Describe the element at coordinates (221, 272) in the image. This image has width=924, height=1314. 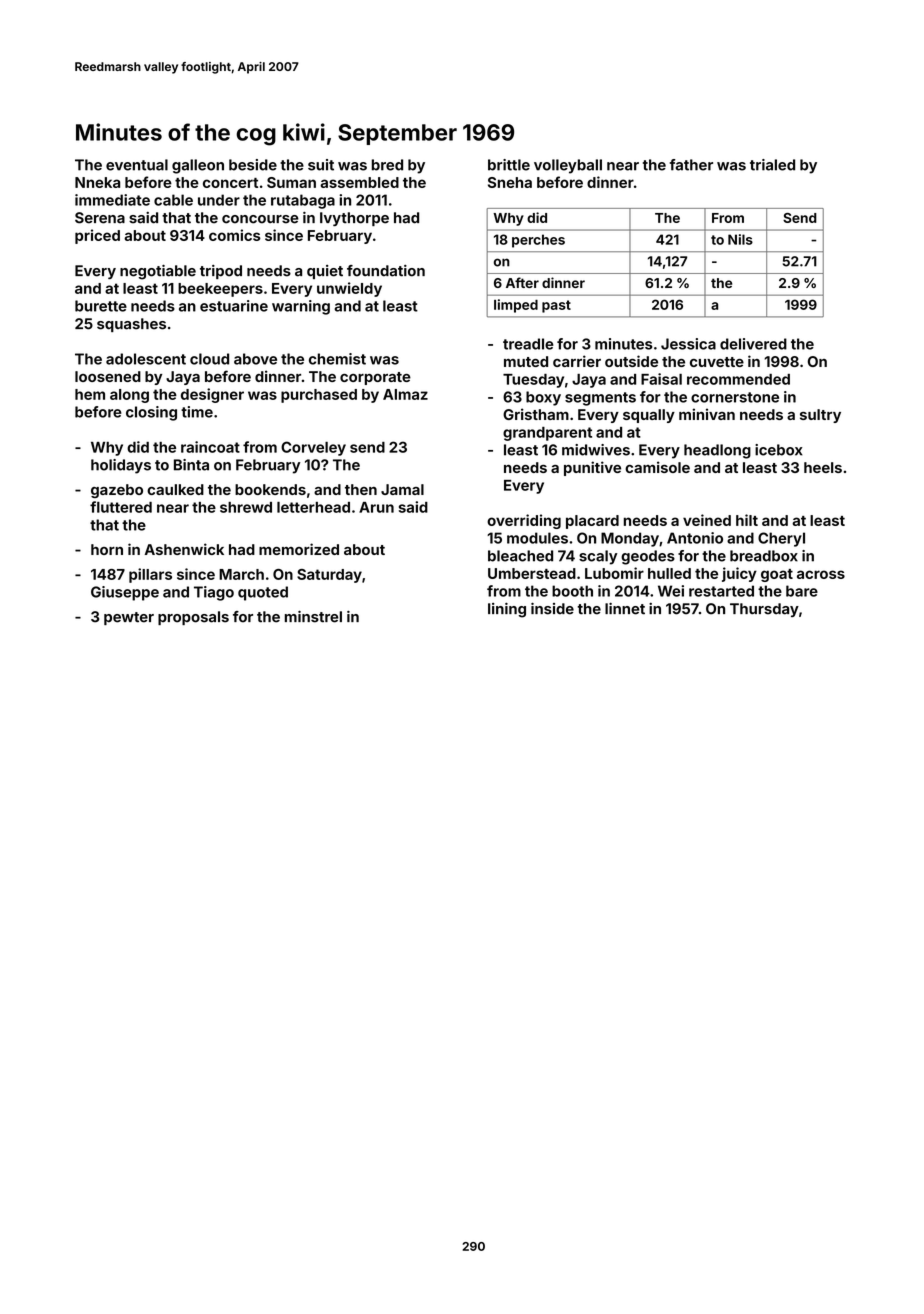
I see `tripod` at that location.
